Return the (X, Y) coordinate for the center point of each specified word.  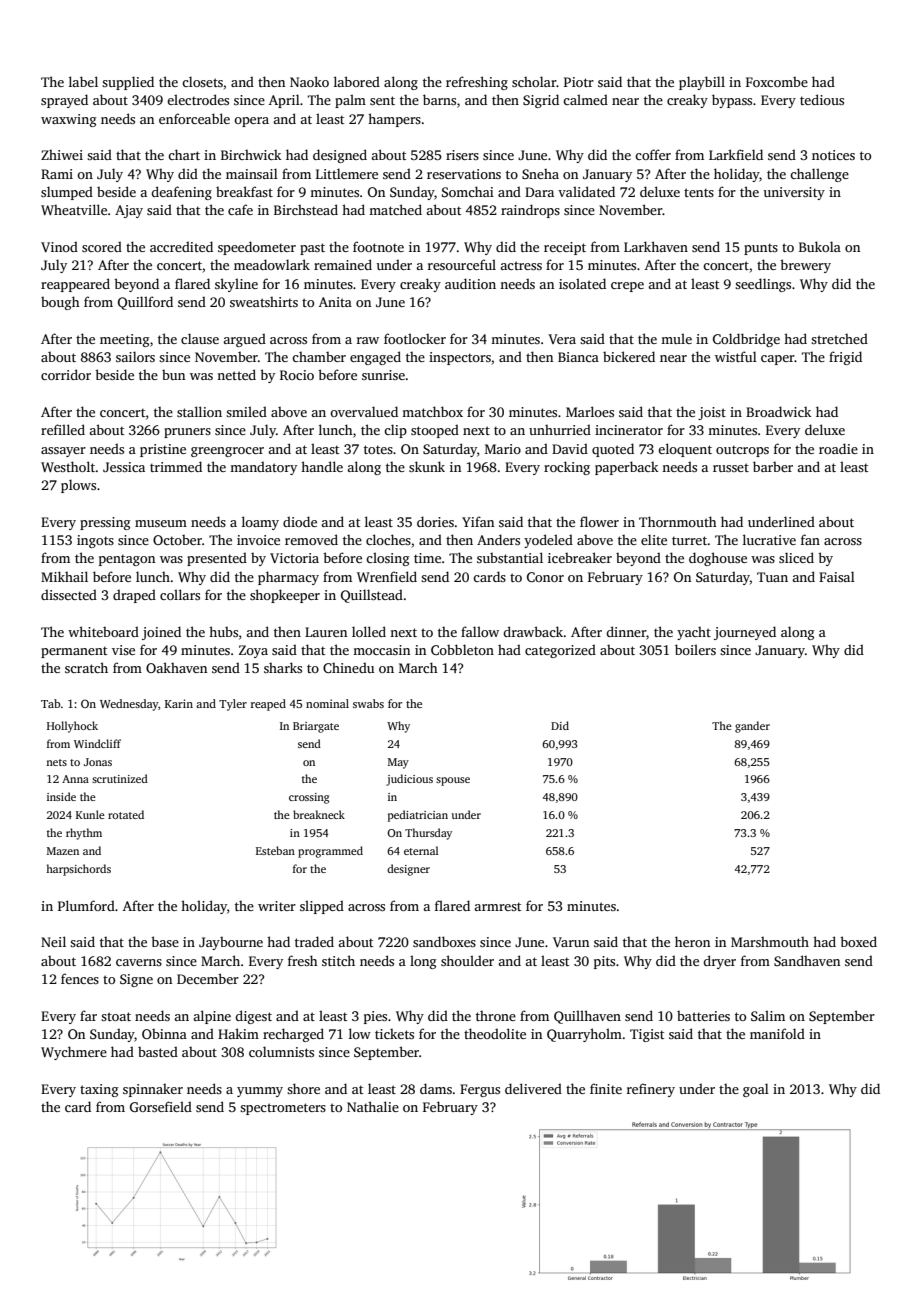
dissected (69, 594)
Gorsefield (161, 1106)
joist (712, 413)
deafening (182, 193)
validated (586, 191)
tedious (822, 99)
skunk (427, 466)
